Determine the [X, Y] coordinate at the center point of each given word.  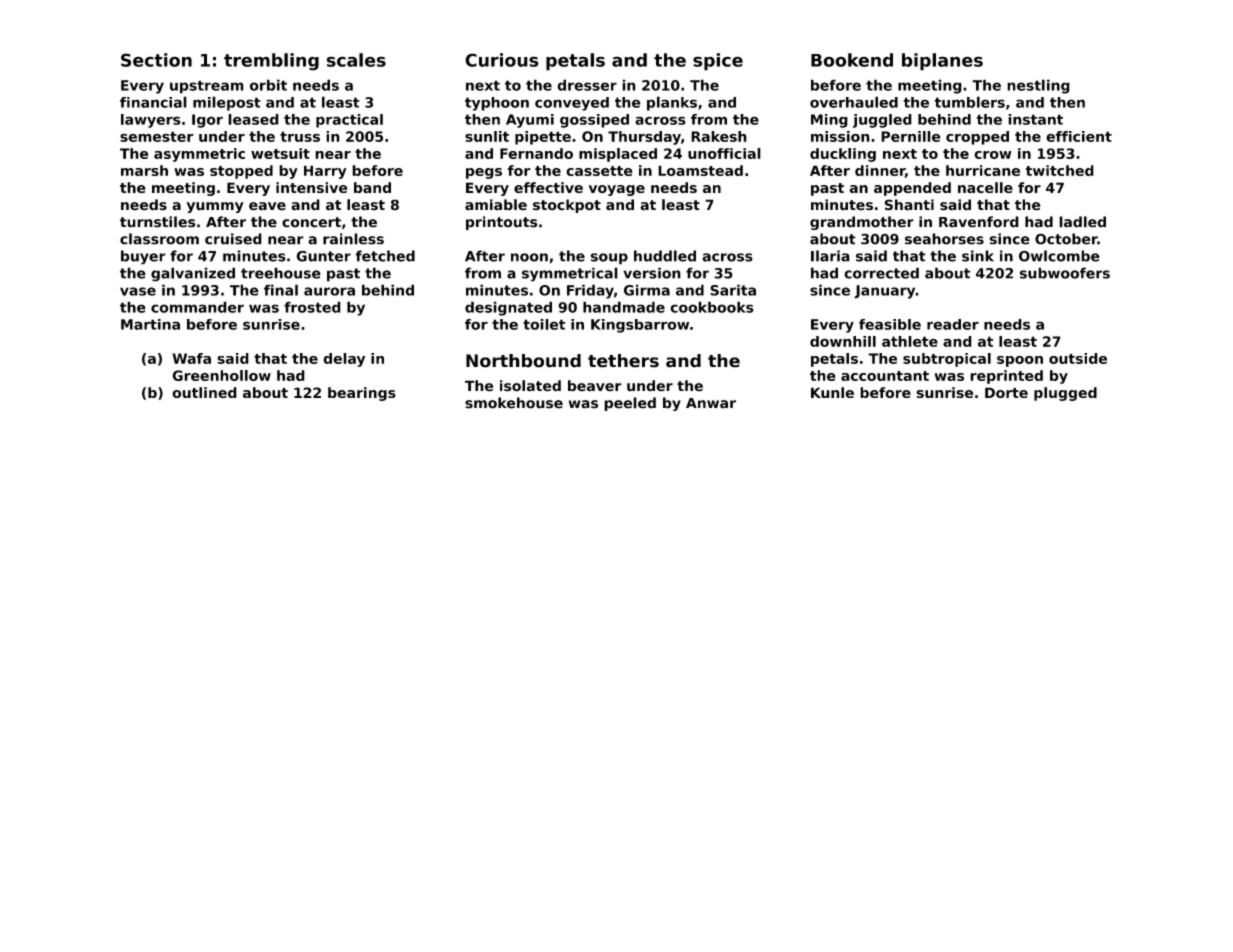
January [885, 292]
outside [1078, 358]
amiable [496, 205]
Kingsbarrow [640, 326]
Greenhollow [221, 375]
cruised [233, 239]
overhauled [854, 102]
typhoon [497, 104]
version [652, 273]
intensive [311, 187]
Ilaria [830, 256]
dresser [587, 85]
